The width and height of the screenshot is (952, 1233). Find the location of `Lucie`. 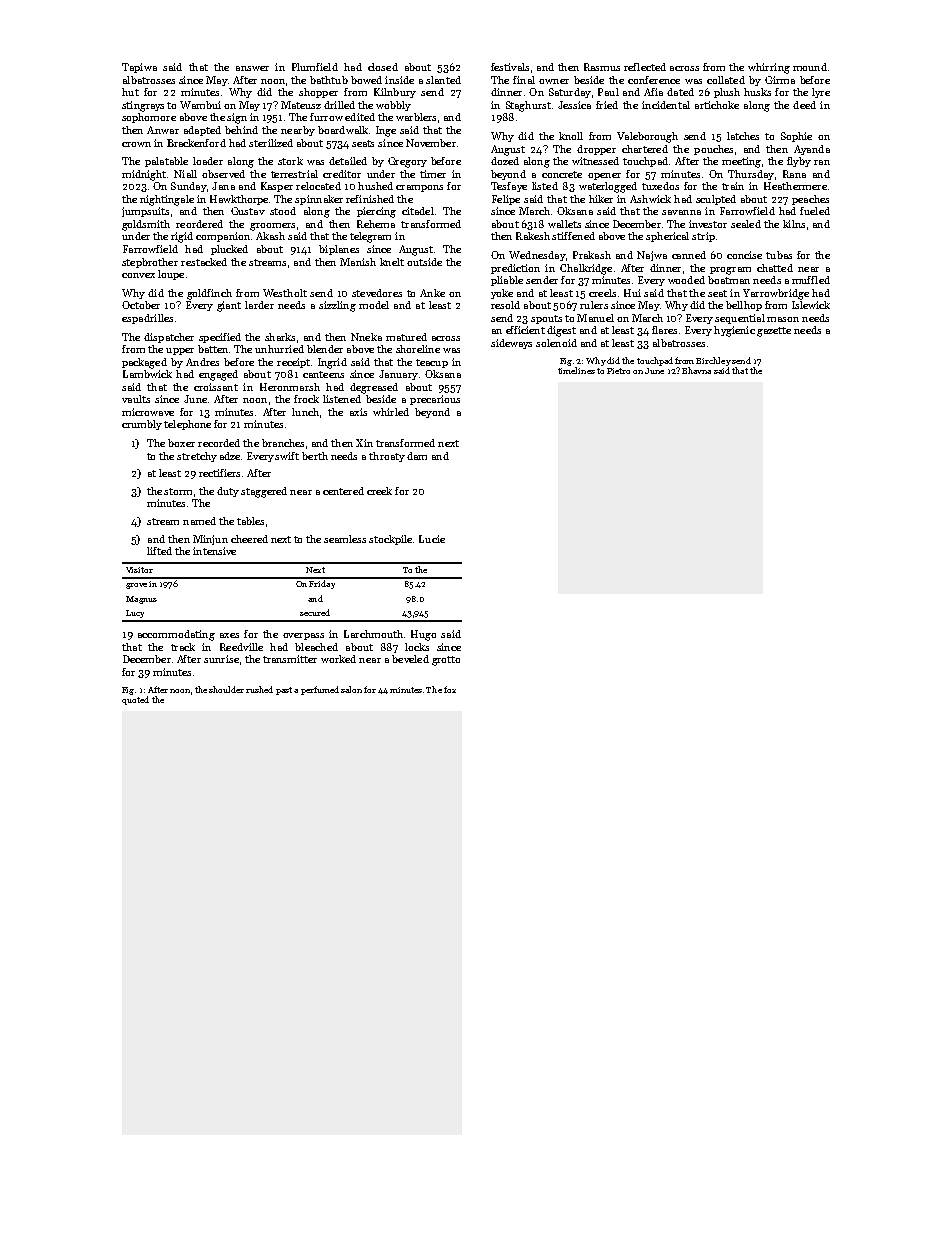

Lucie is located at coordinates (432, 539).
